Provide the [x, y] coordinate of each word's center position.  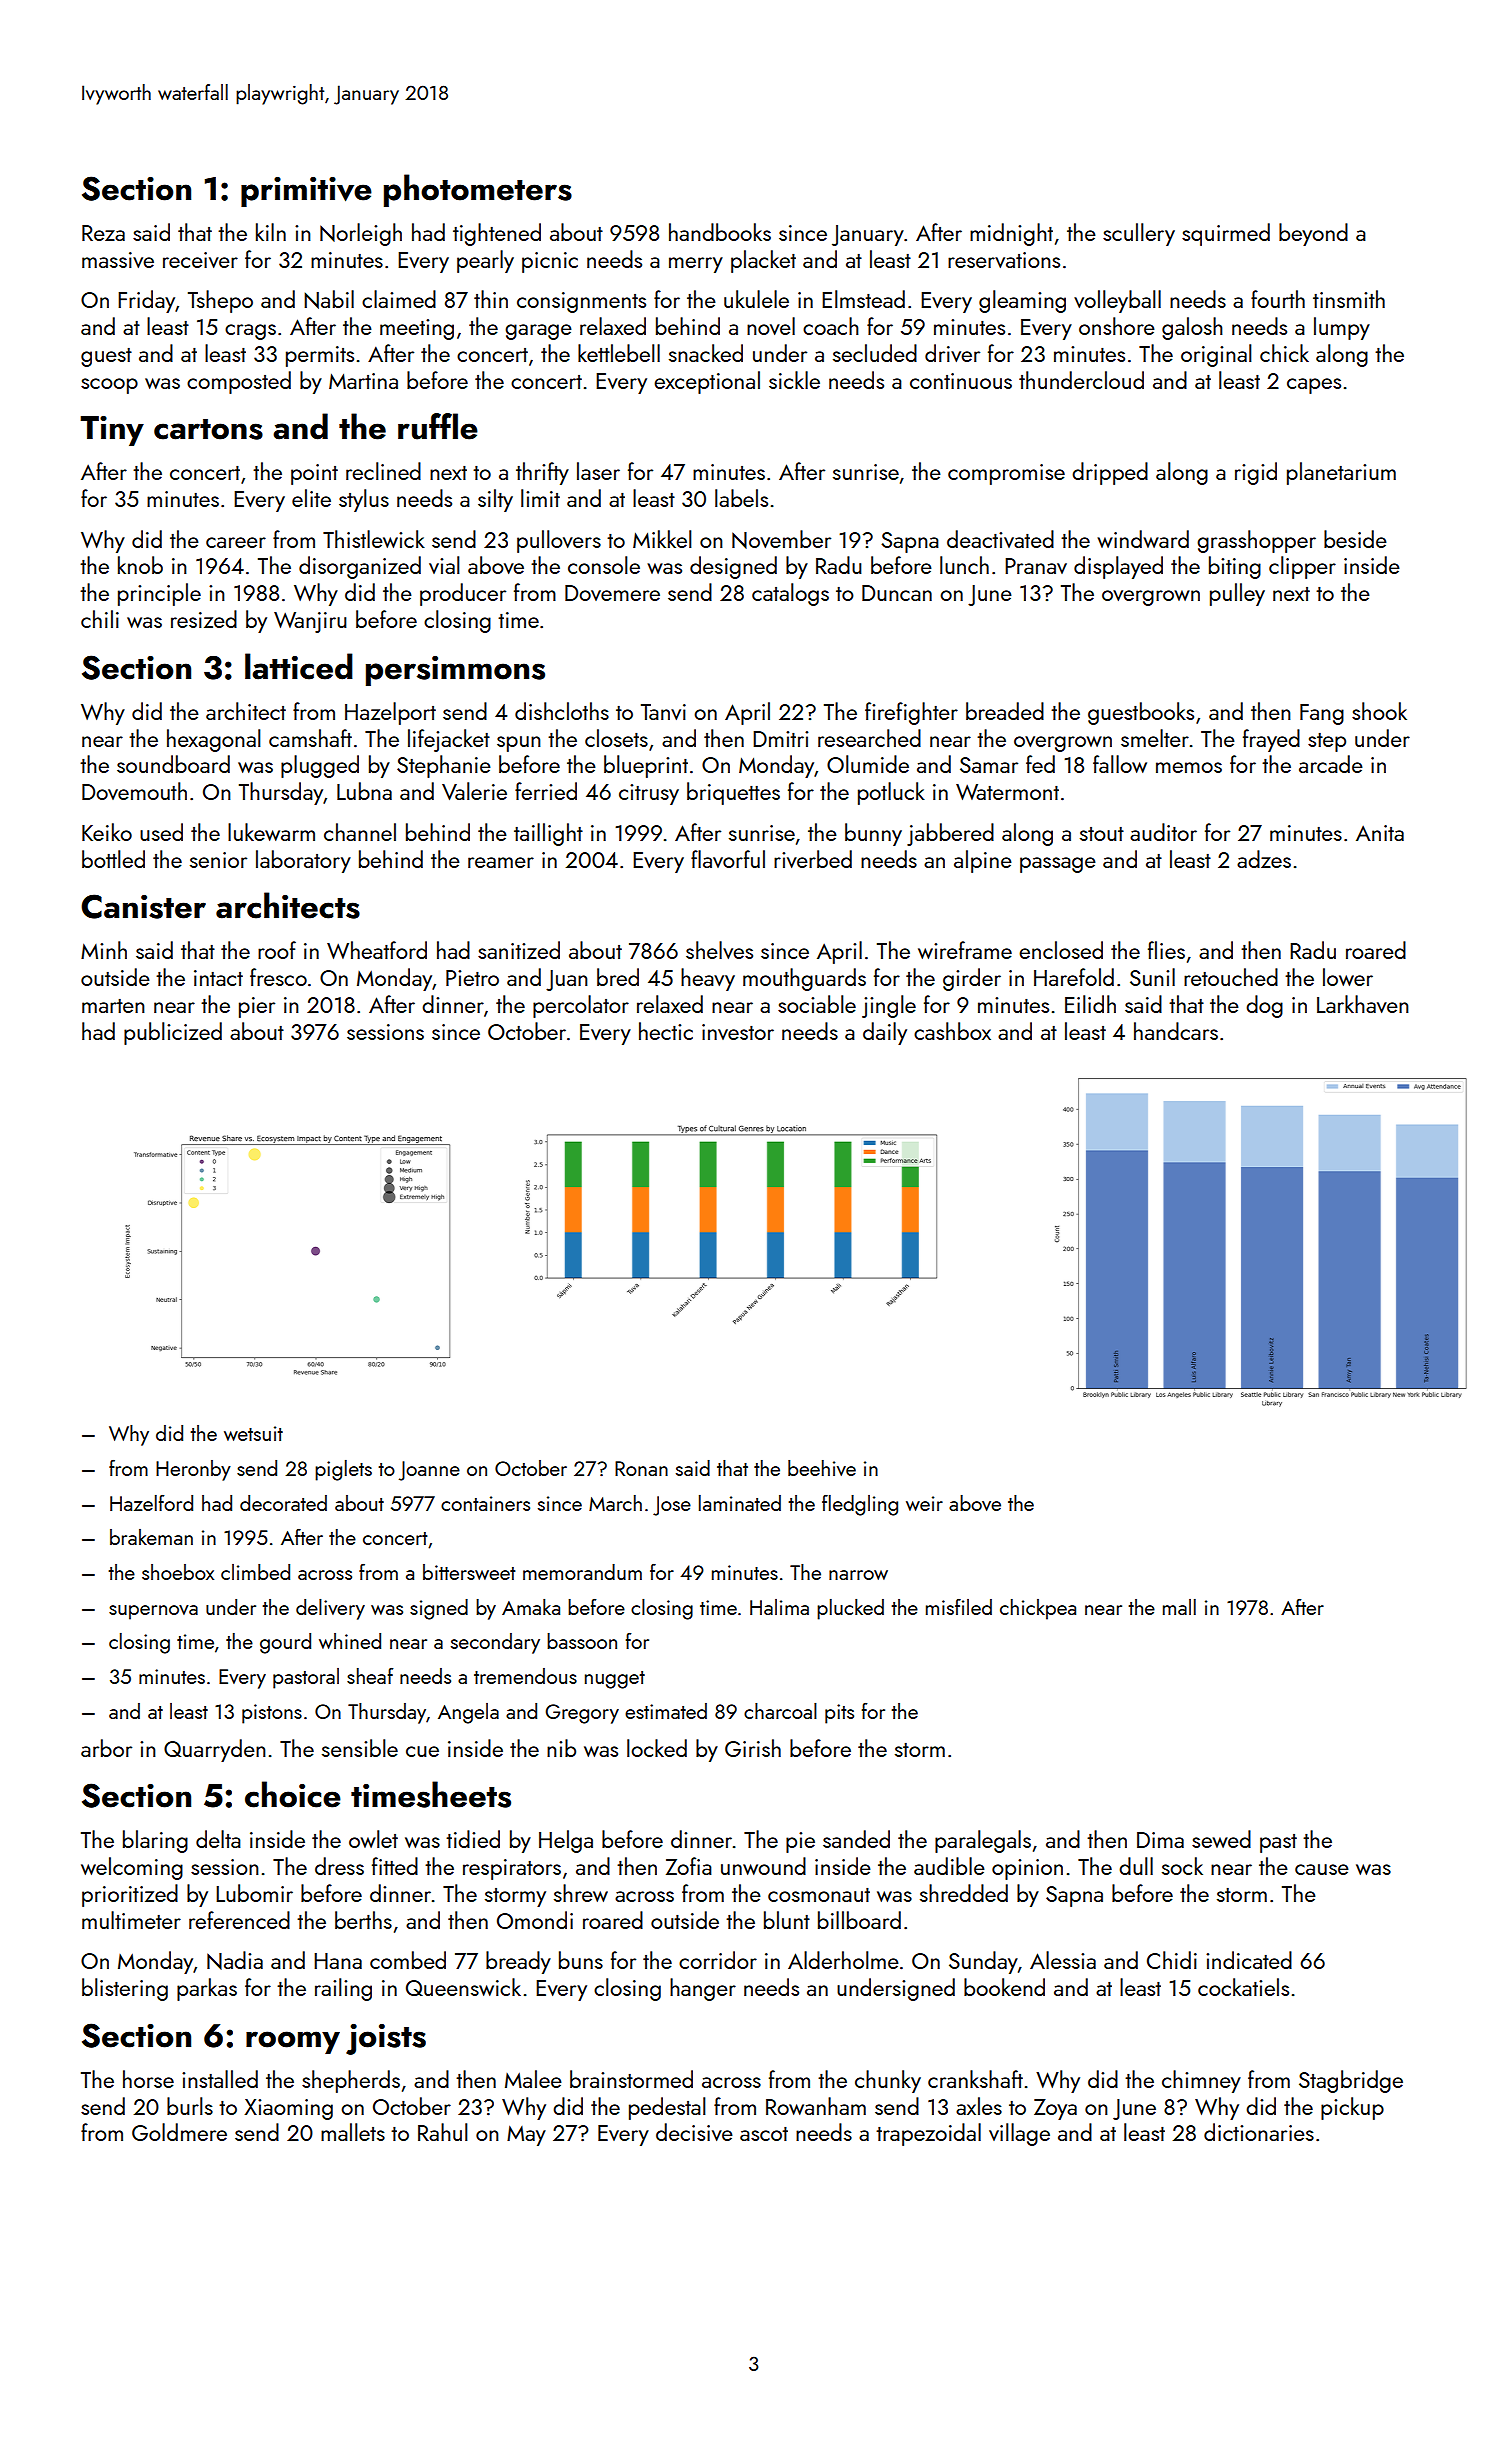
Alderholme [843, 1960]
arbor [106, 1748]
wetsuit [253, 1433]
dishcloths [562, 711]
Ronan [641, 1468]
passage [1058, 865]
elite [311, 498]
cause [1322, 1869]
